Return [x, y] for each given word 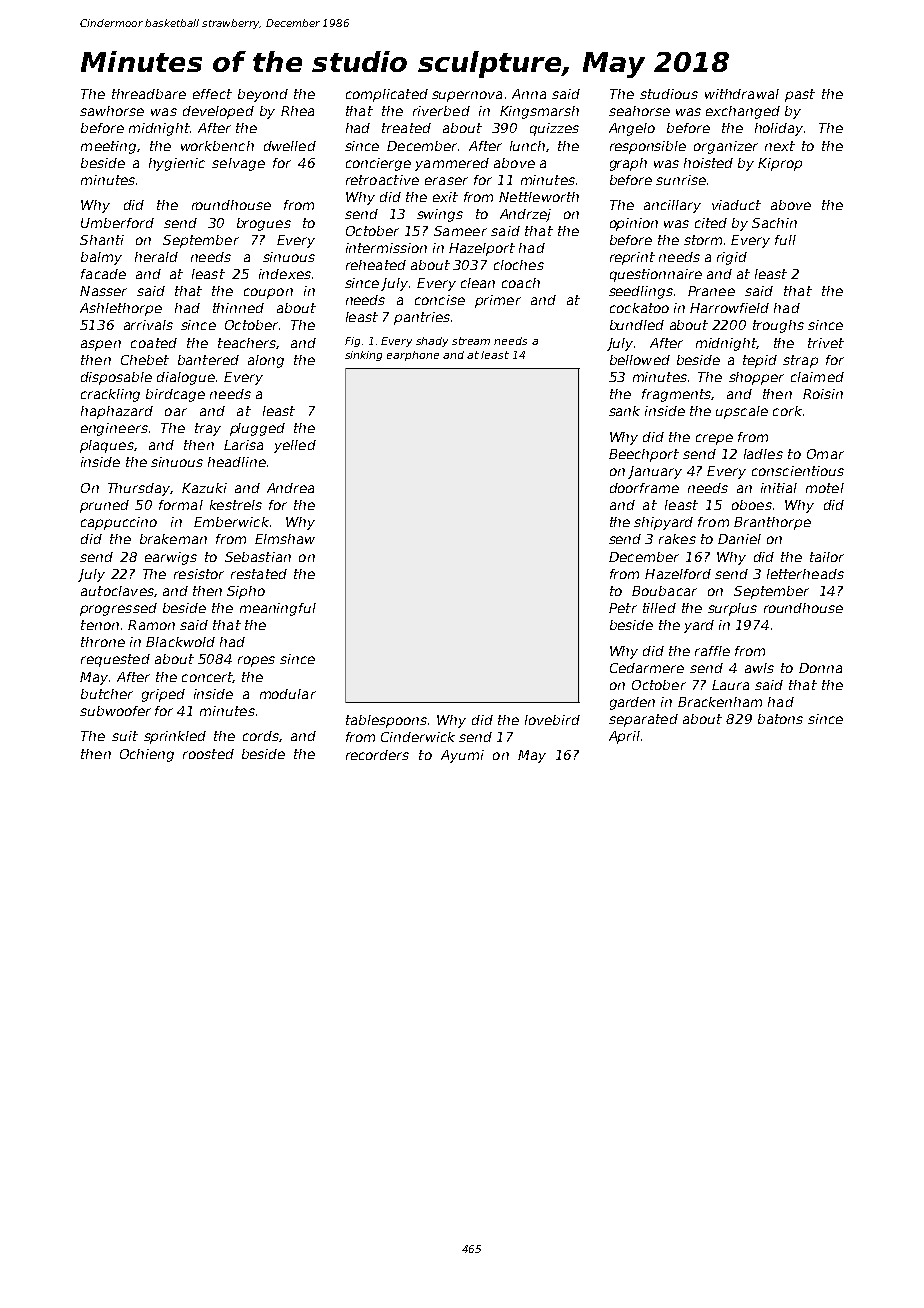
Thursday [139, 489]
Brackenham [720, 702]
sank [624, 411]
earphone [413, 356]
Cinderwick [418, 737]
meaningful [278, 609]
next [780, 146]
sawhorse [112, 111]
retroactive [382, 180]
